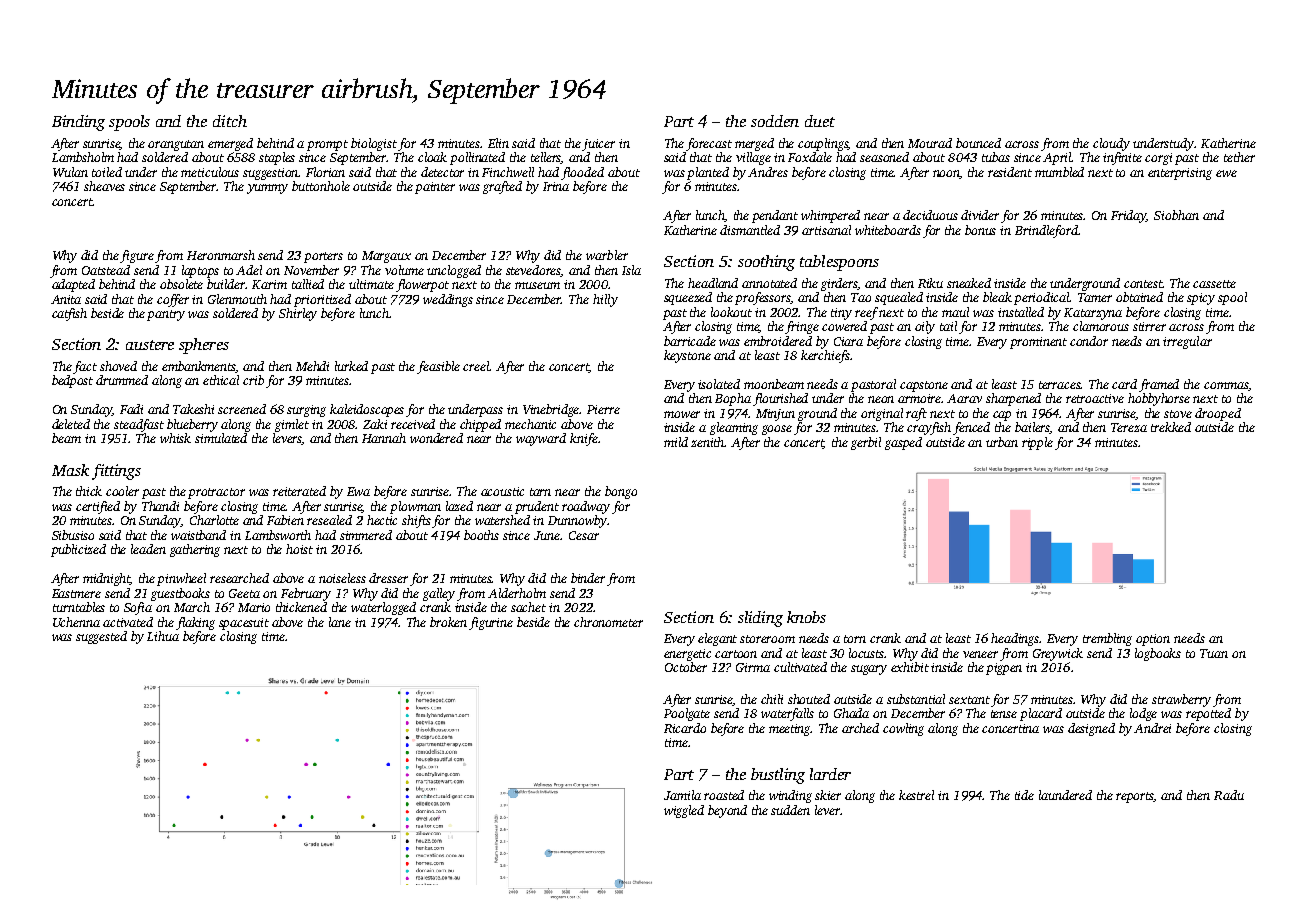  Describe the element at coordinates (599, 145) in the document. I see `juicer` at that location.
